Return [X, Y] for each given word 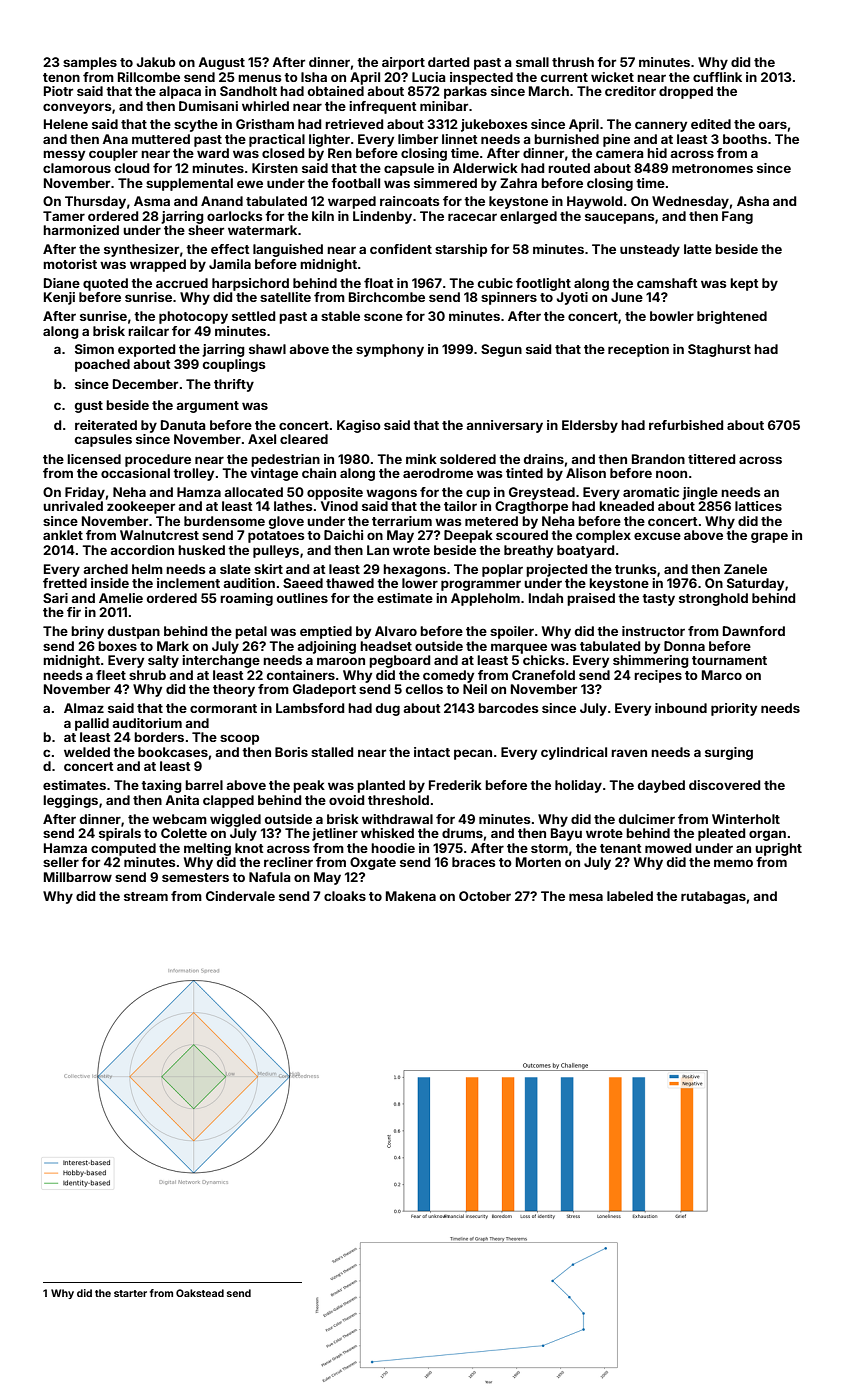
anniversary [504, 426]
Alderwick [485, 168]
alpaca [180, 92]
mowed [668, 848]
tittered [712, 459]
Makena [411, 896]
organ [767, 835]
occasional [135, 473]
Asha [753, 201]
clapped [228, 801]
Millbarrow [78, 877]
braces [474, 862]
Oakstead [200, 1293]
